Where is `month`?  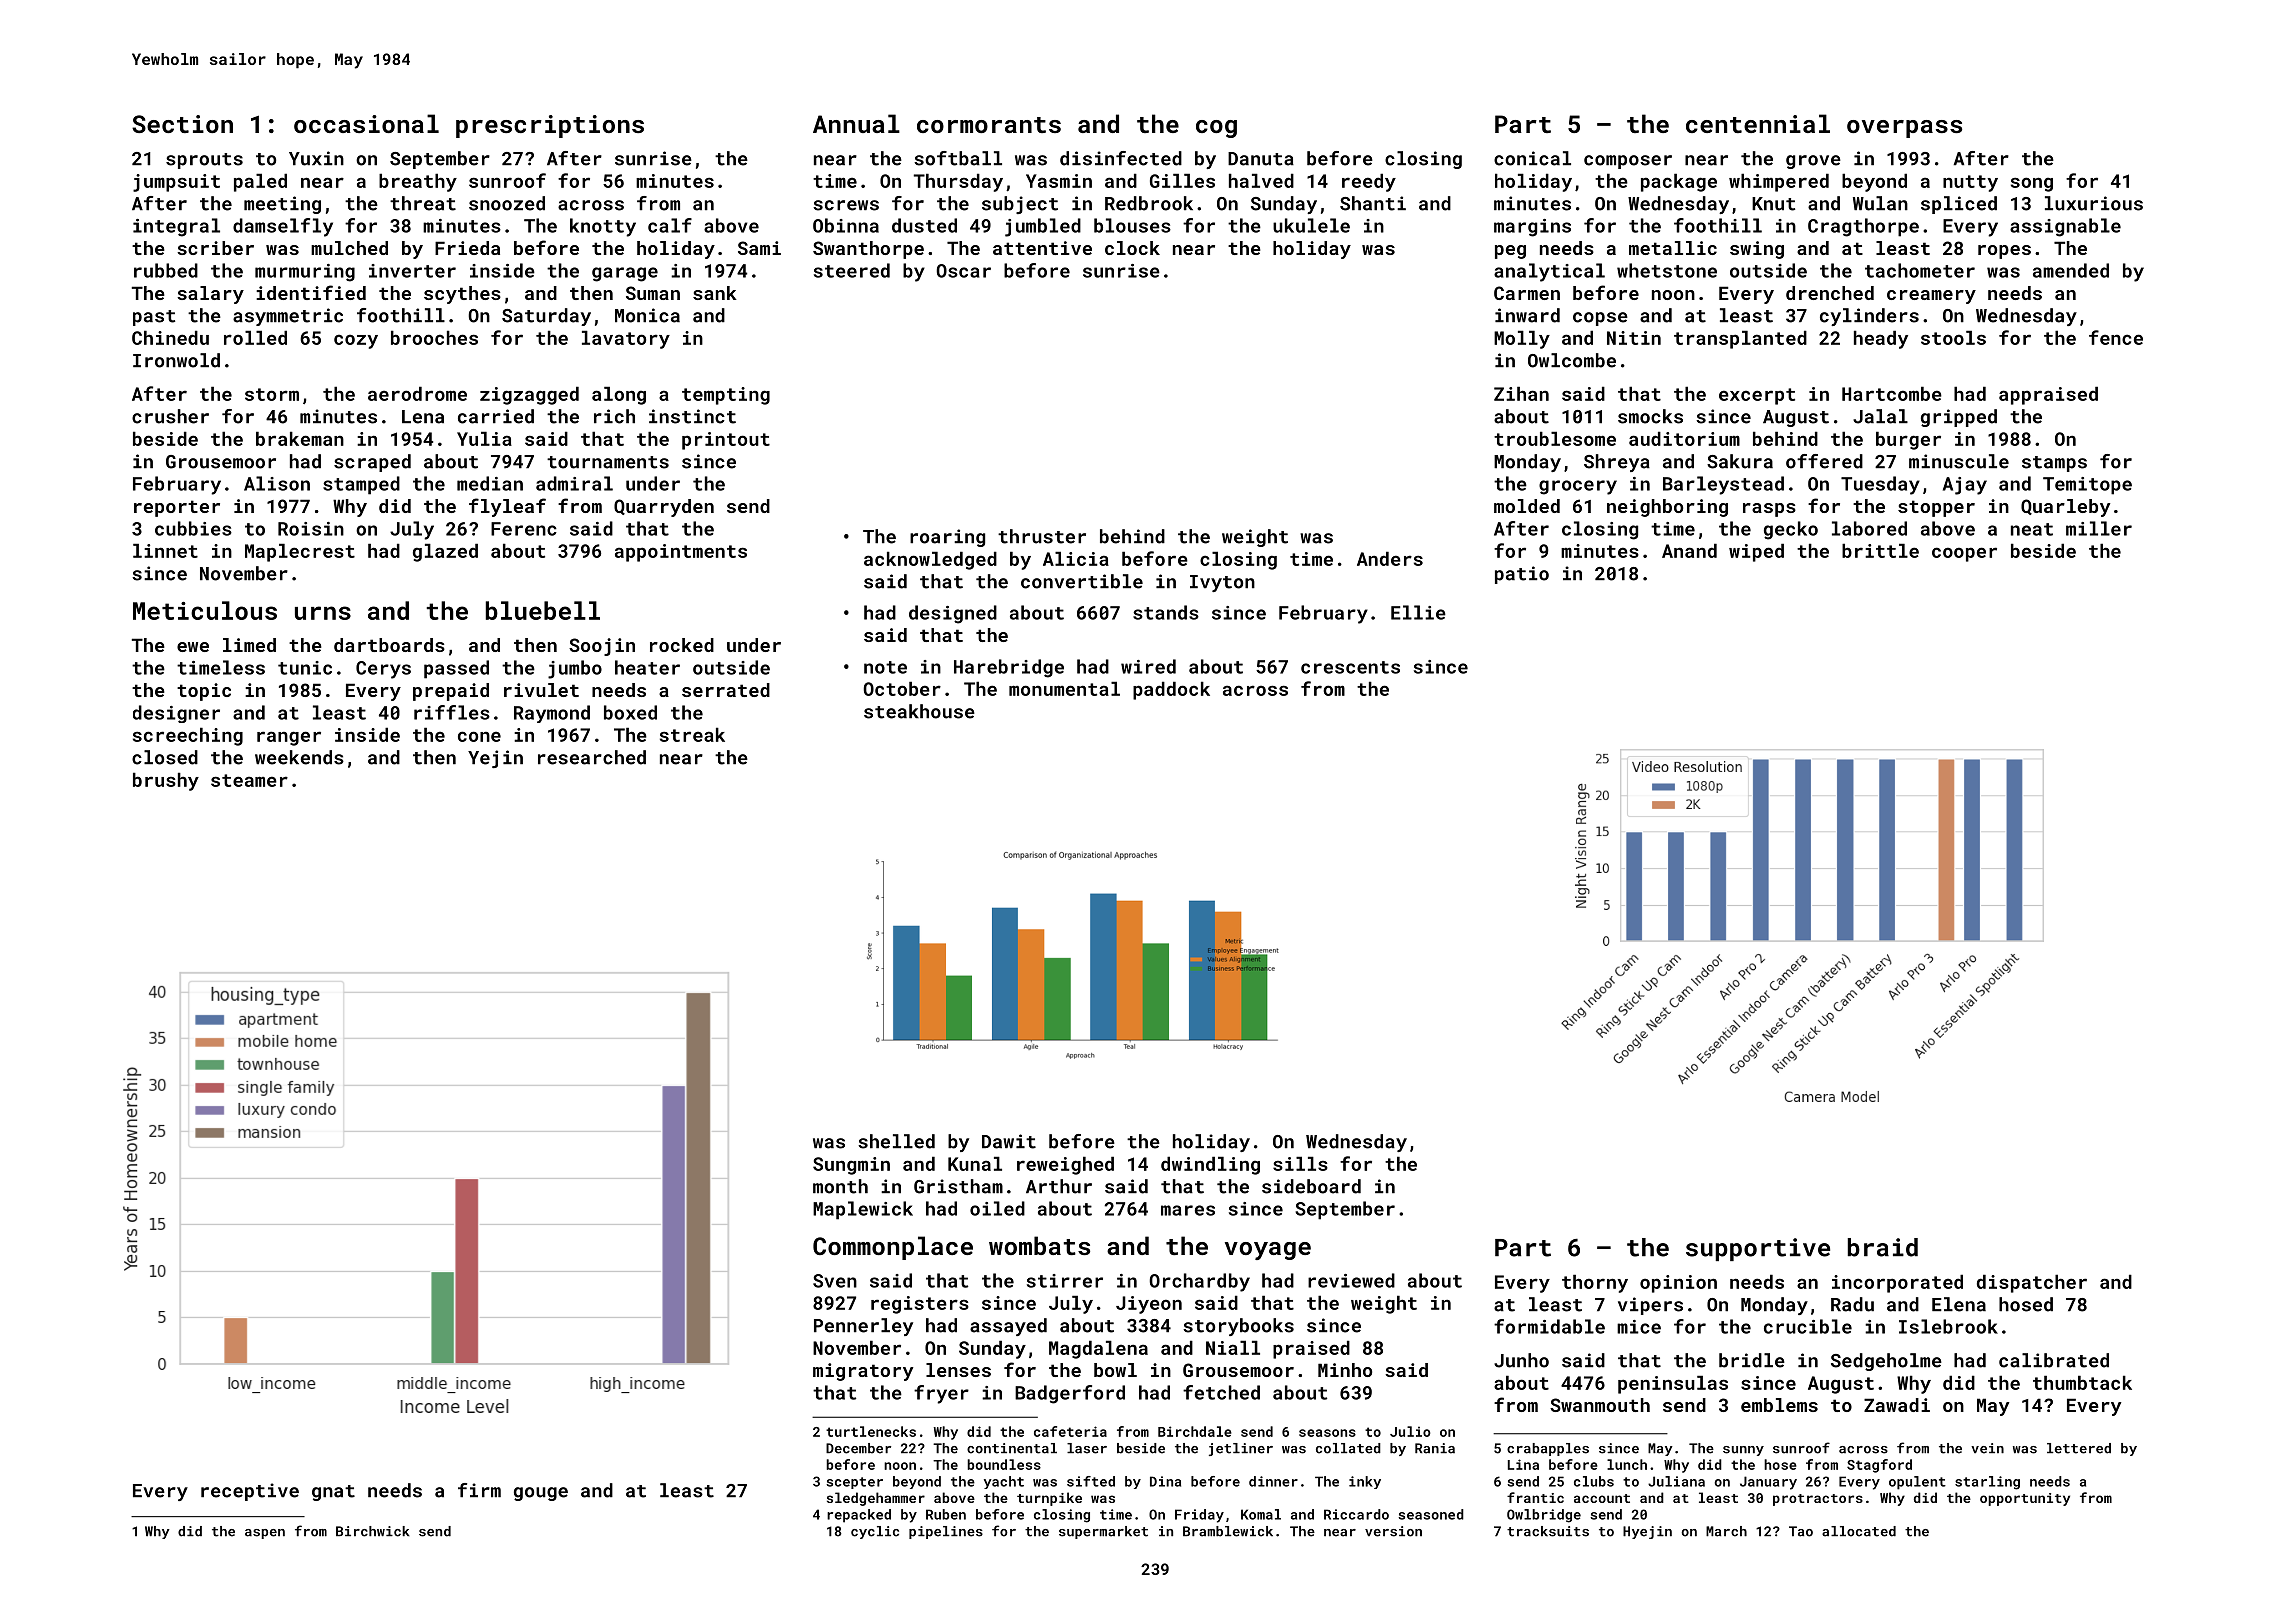 month is located at coordinates (840, 1186).
